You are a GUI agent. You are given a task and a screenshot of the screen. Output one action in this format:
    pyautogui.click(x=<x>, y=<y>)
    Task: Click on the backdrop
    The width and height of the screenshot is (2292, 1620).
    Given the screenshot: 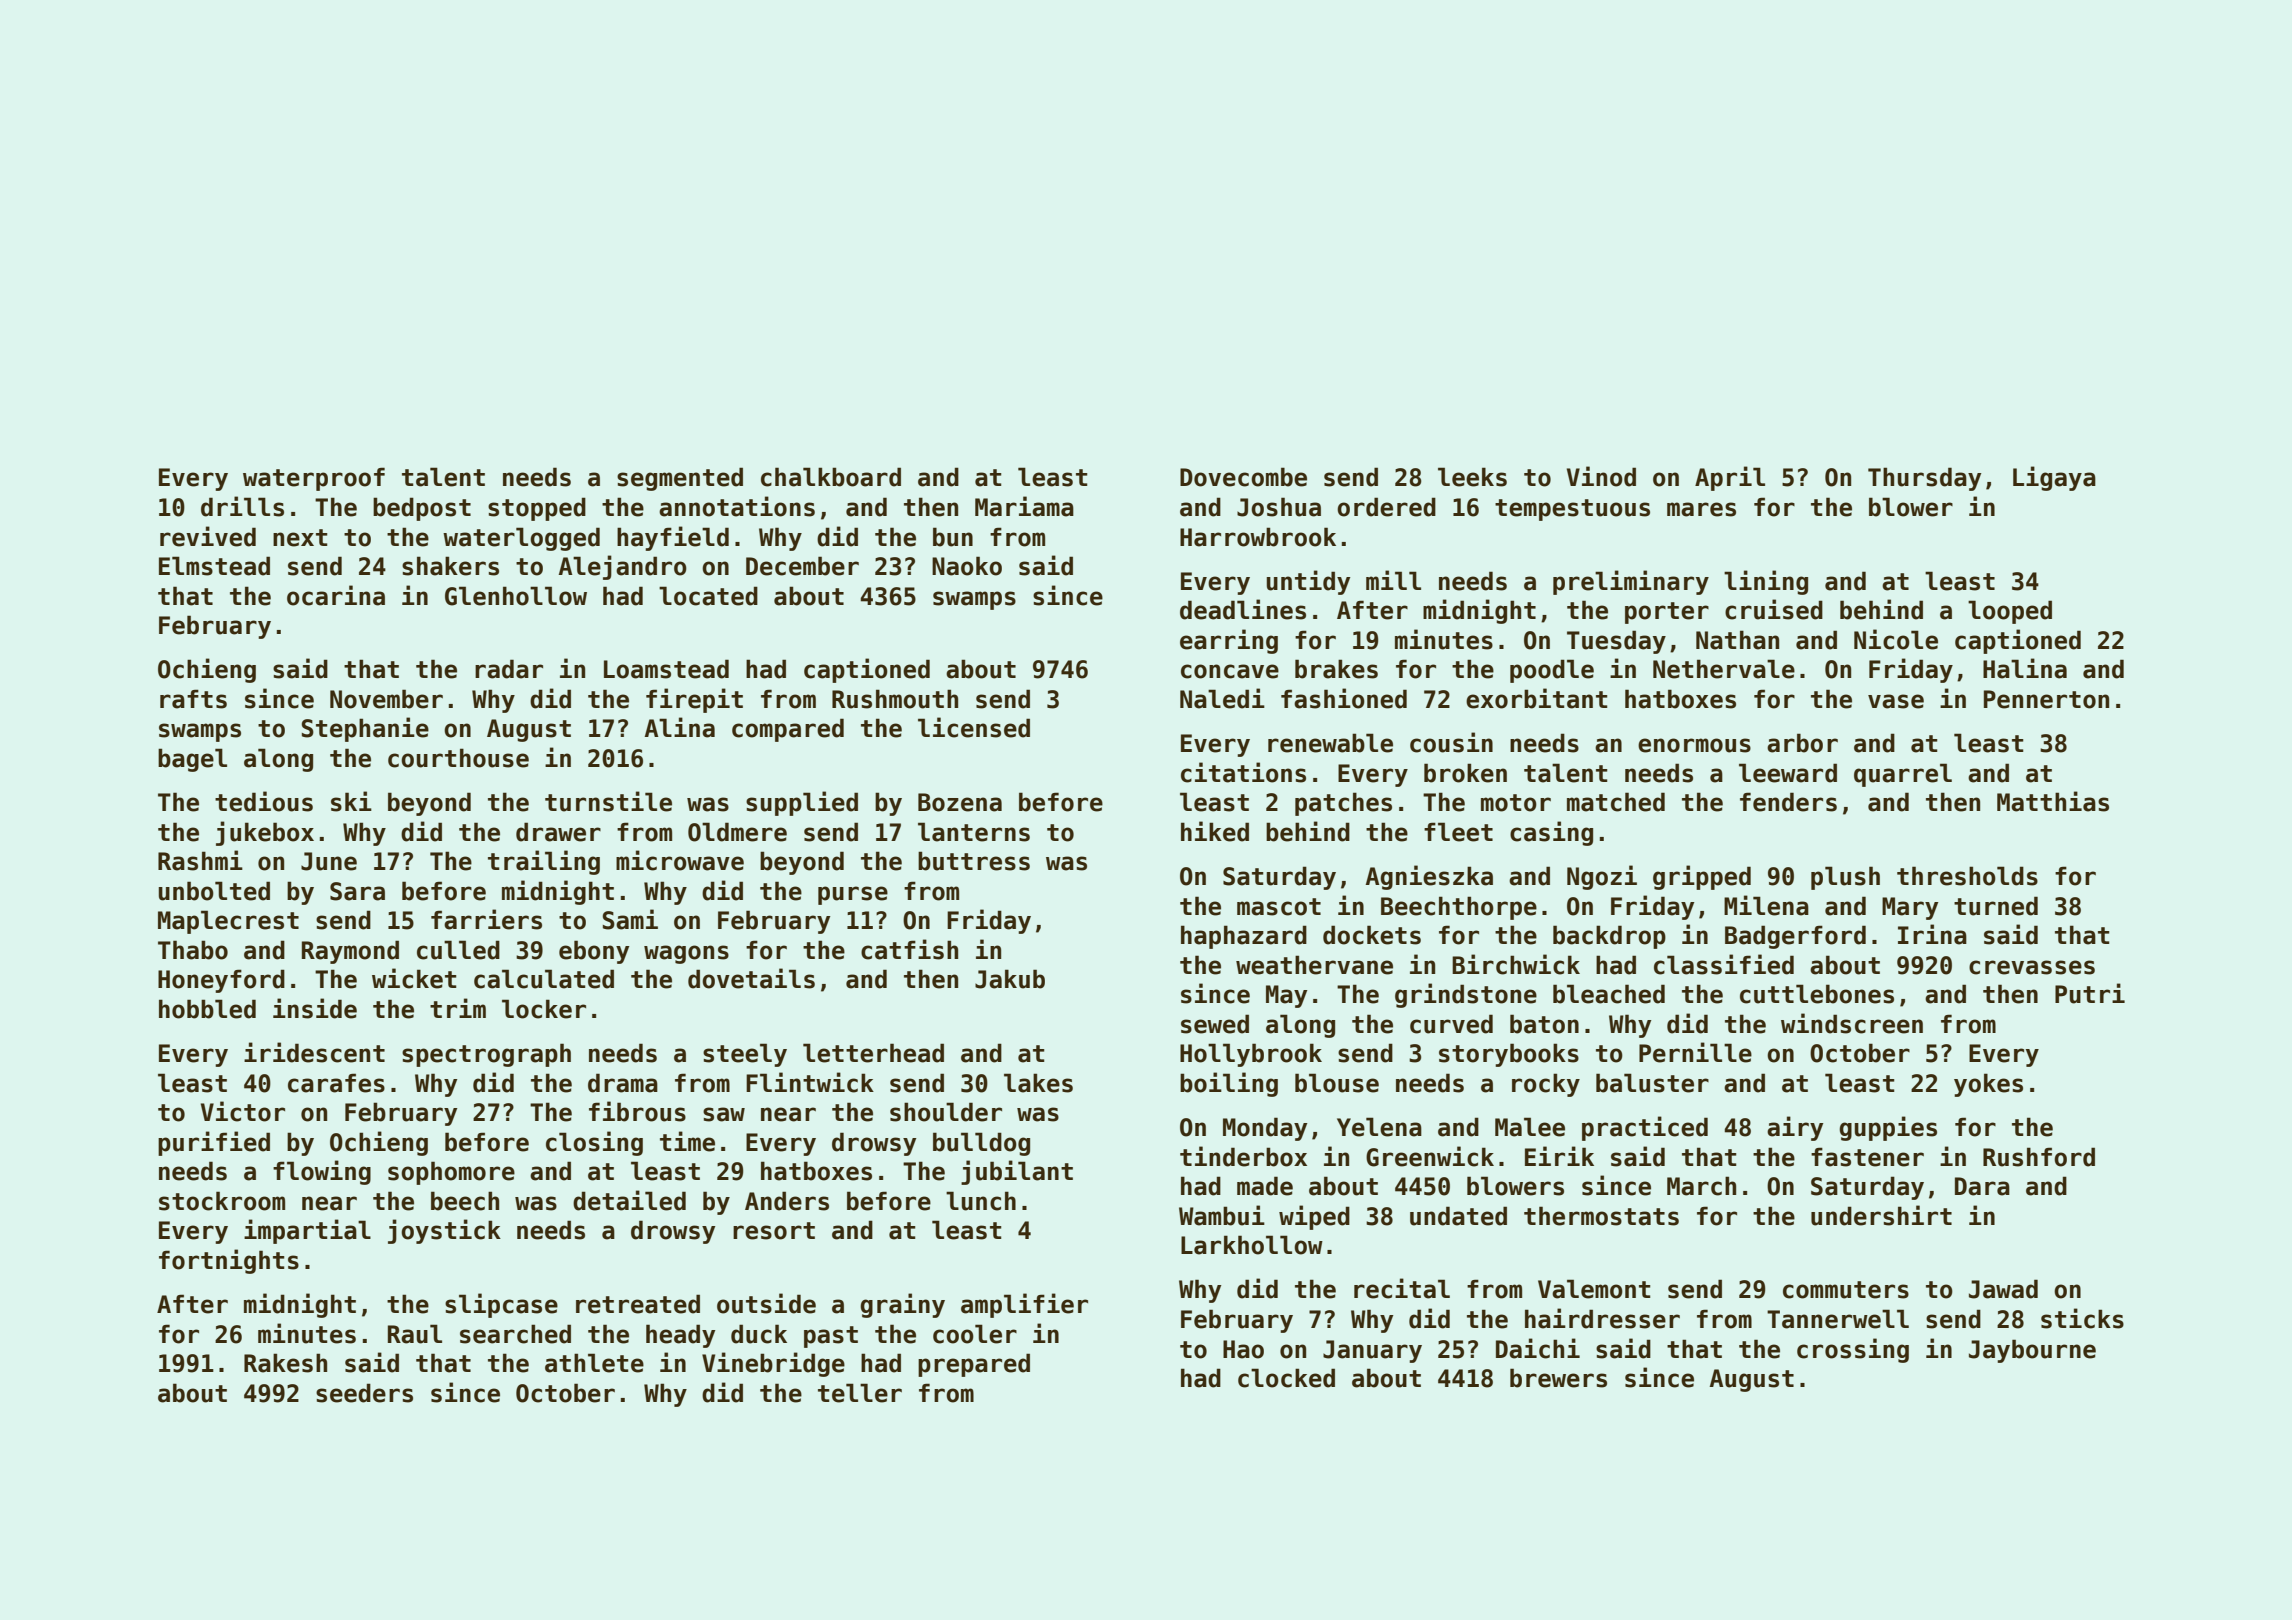 What is the action you would take?
    pyautogui.click(x=1609, y=937)
